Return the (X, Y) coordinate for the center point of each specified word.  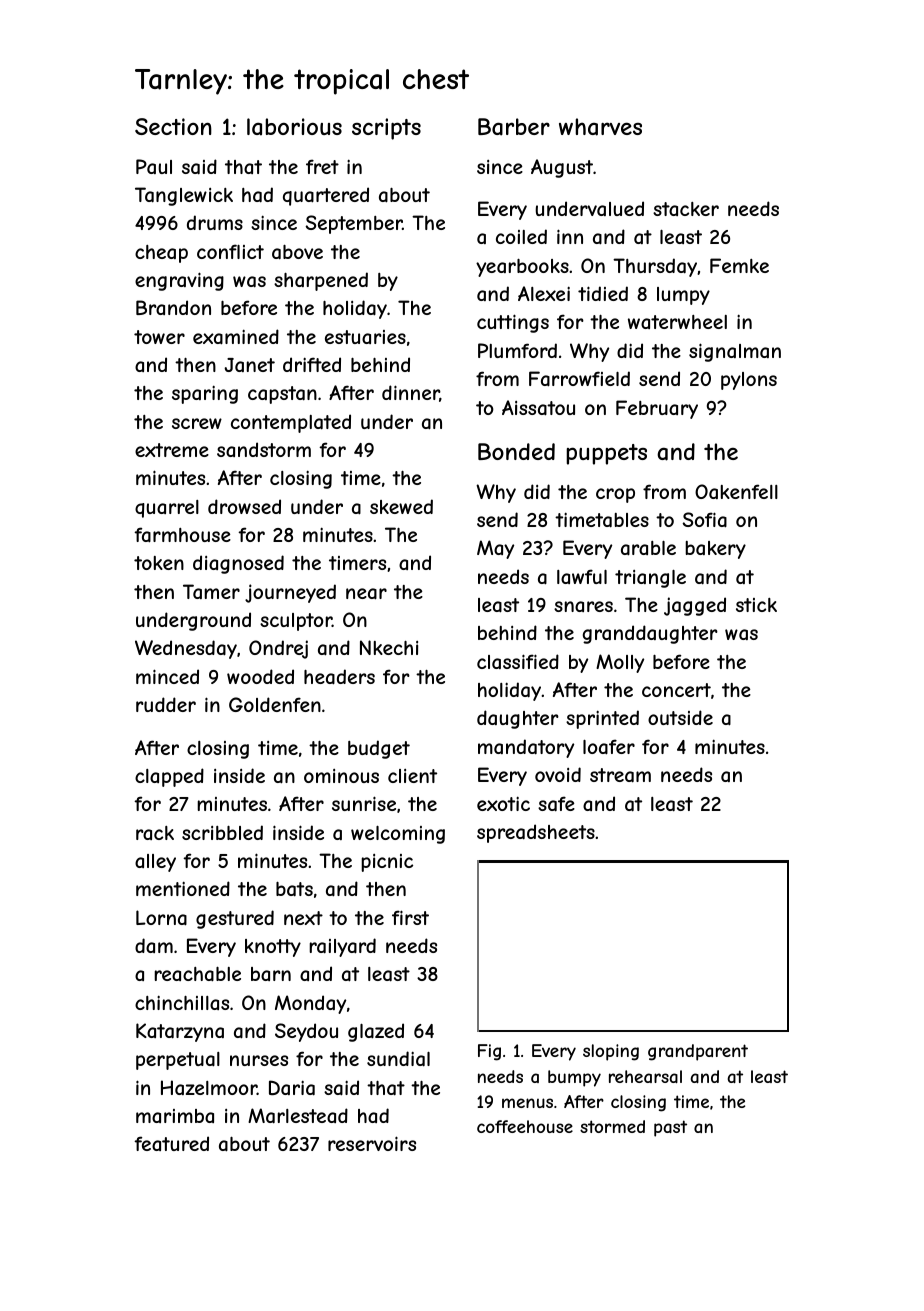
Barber (514, 127)
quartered (326, 196)
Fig (489, 1052)
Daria (292, 1088)
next (303, 918)
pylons (749, 381)
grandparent (698, 1052)
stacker (686, 209)
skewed (401, 506)
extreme (172, 450)
